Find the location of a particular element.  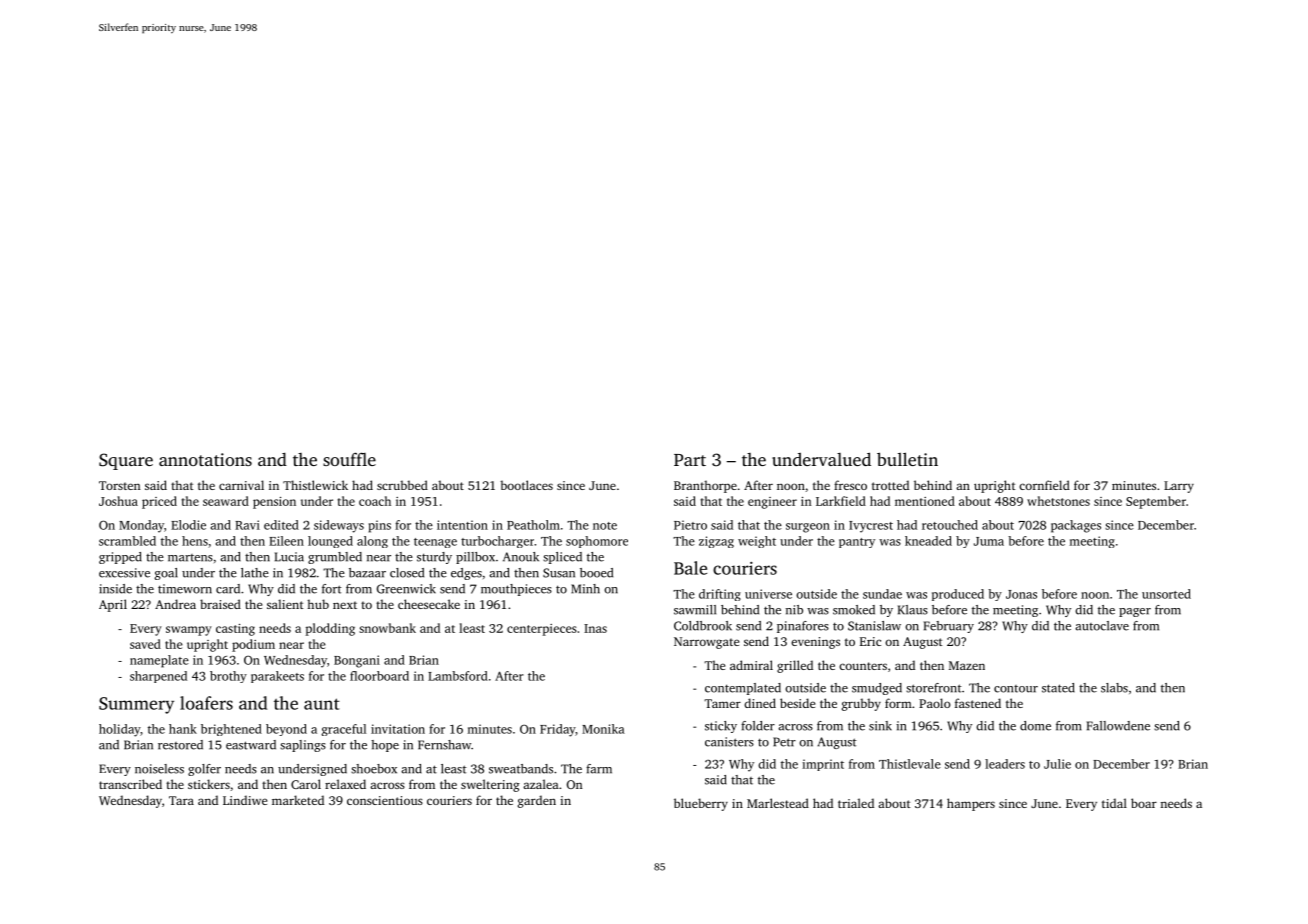

bulletin is located at coordinates (907, 459).
